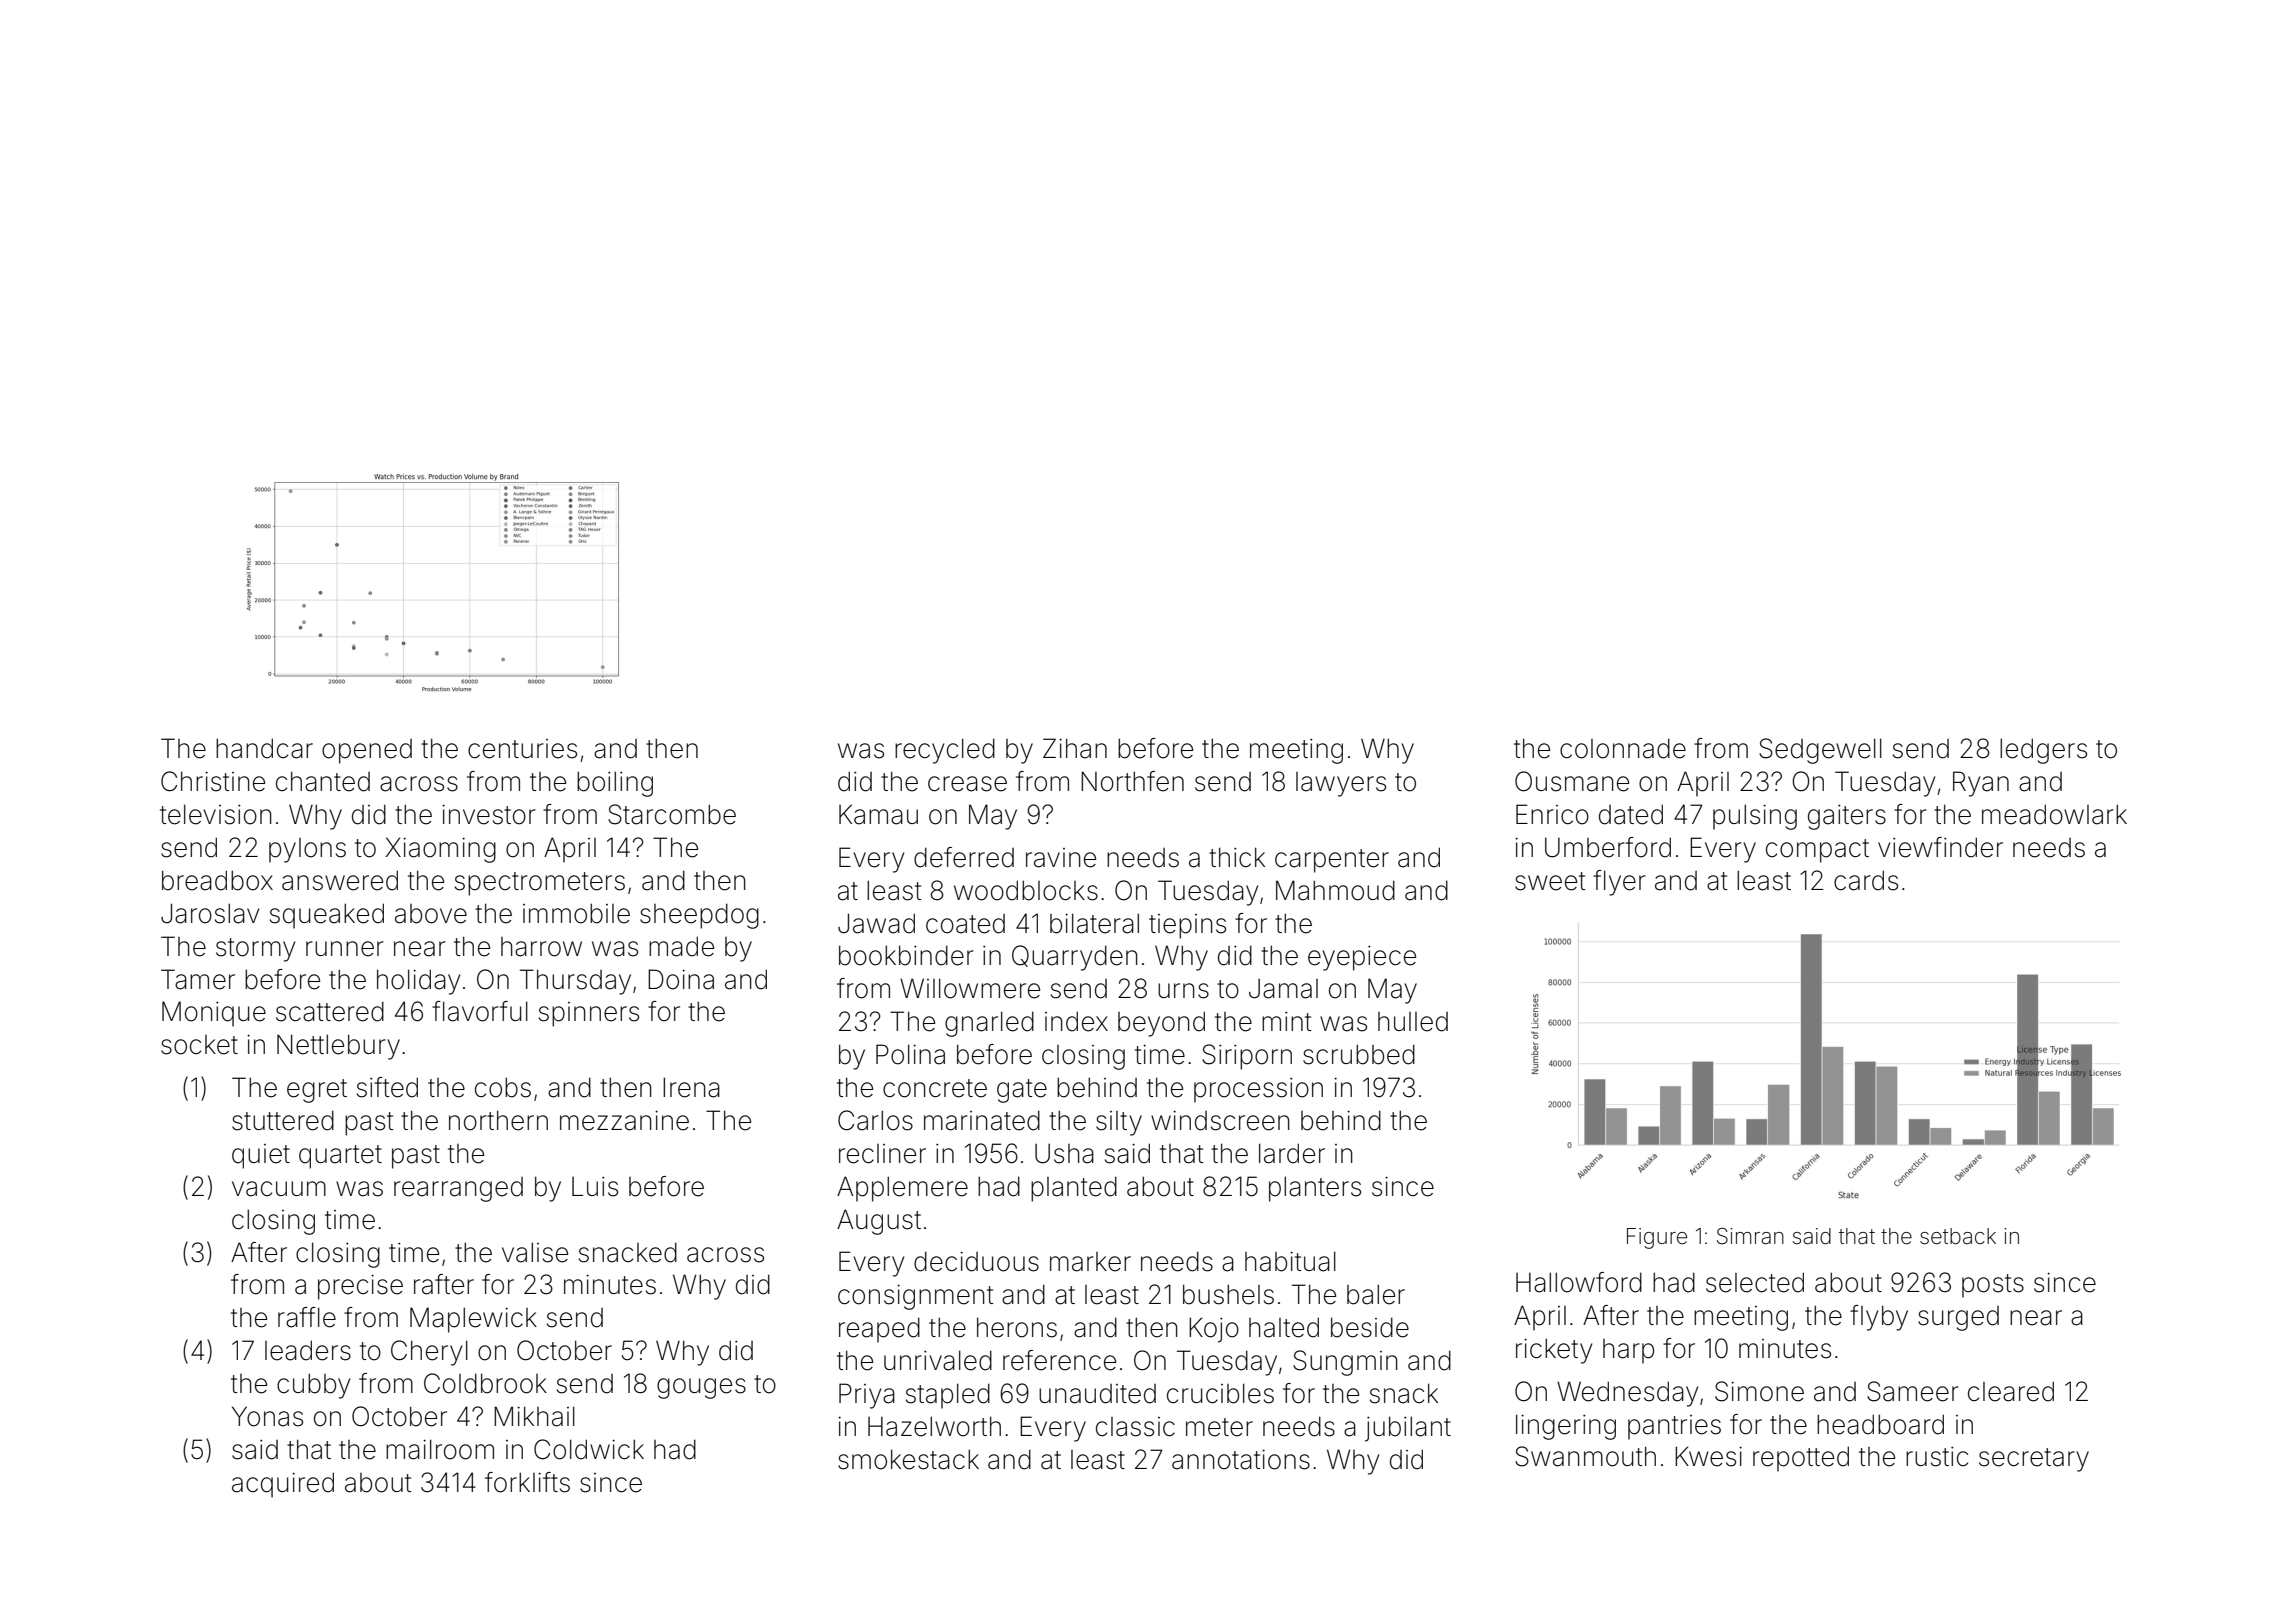 The image size is (2292, 1620). Describe the element at coordinates (1335, 890) in the image. I see `Mahmoud` at that location.
